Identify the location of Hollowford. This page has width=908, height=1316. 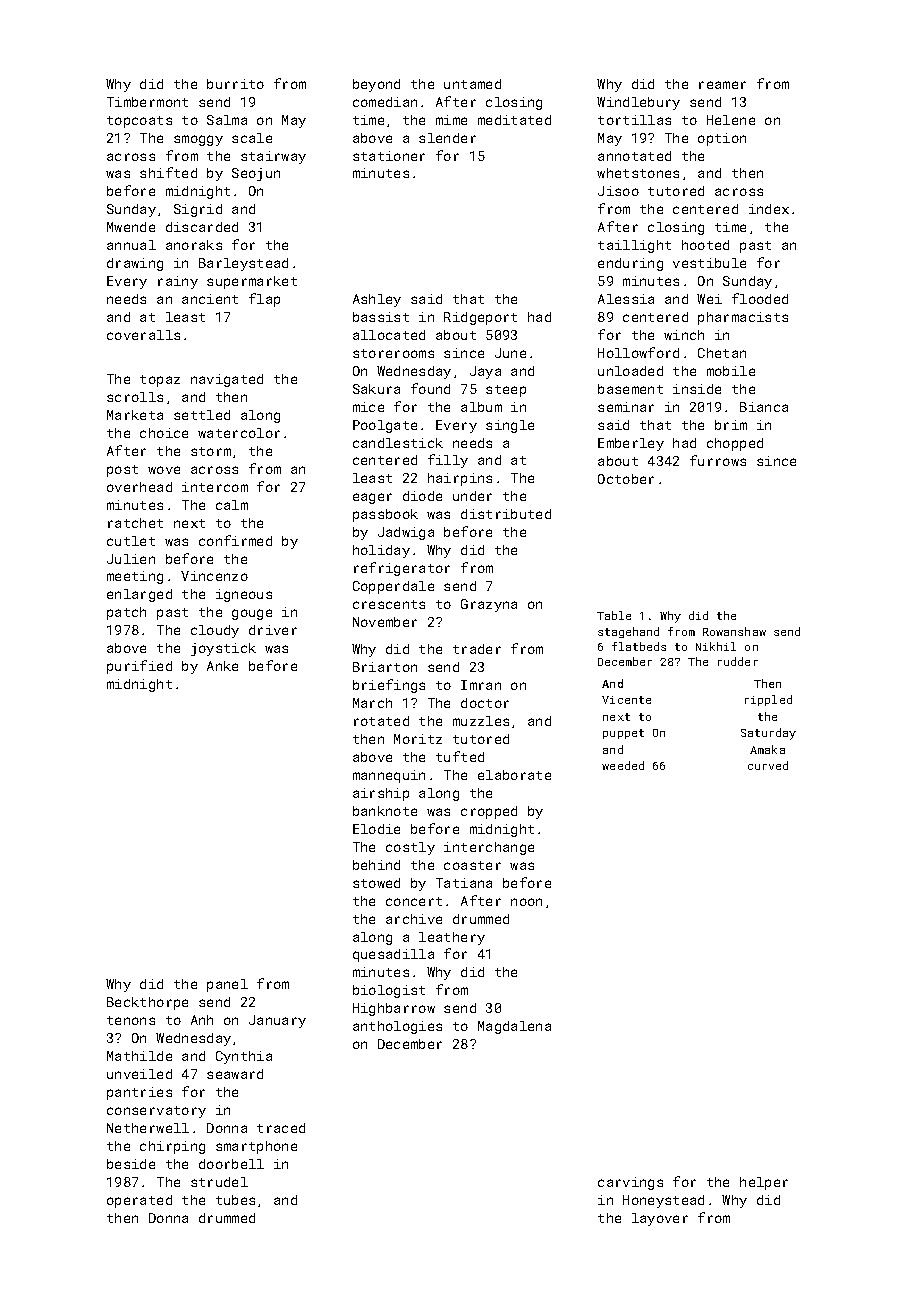
(638, 352).
